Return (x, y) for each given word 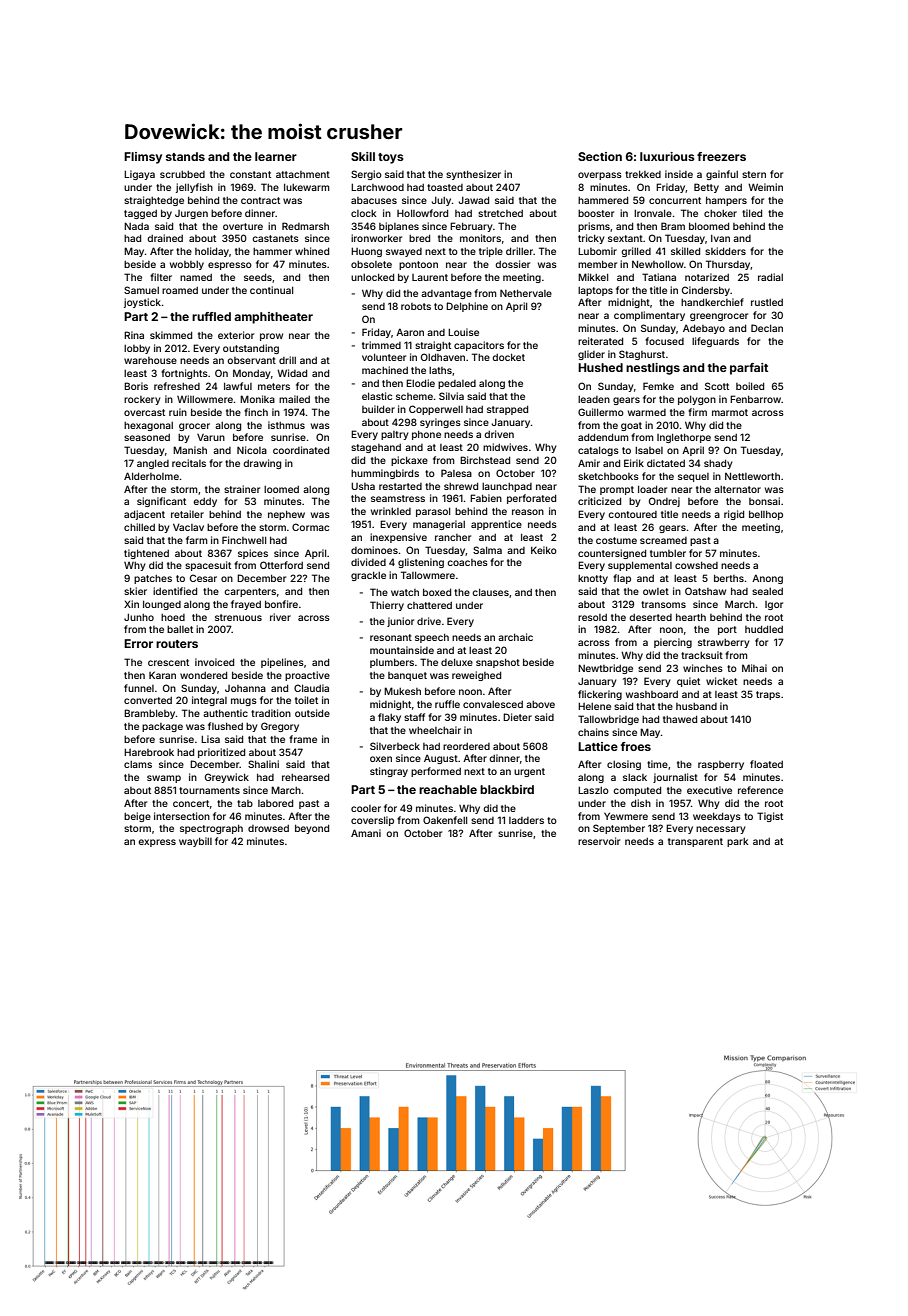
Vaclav (188, 527)
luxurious (667, 156)
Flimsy (143, 158)
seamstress (398, 498)
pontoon (418, 265)
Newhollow (658, 264)
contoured (632, 514)
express (157, 843)
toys (391, 158)
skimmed (171, 335)
